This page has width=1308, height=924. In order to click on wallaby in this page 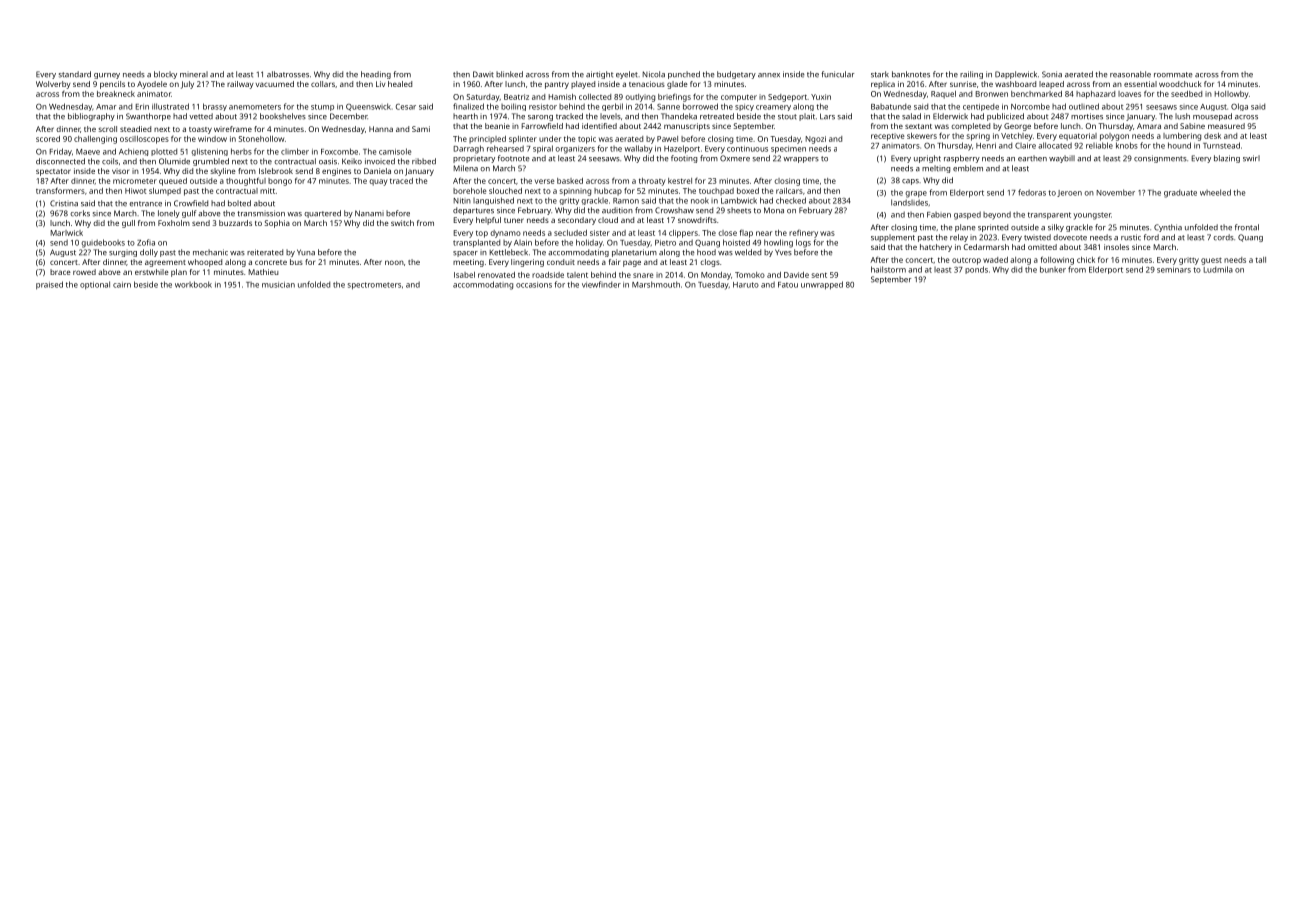, I will do `click(639, 149)`.
